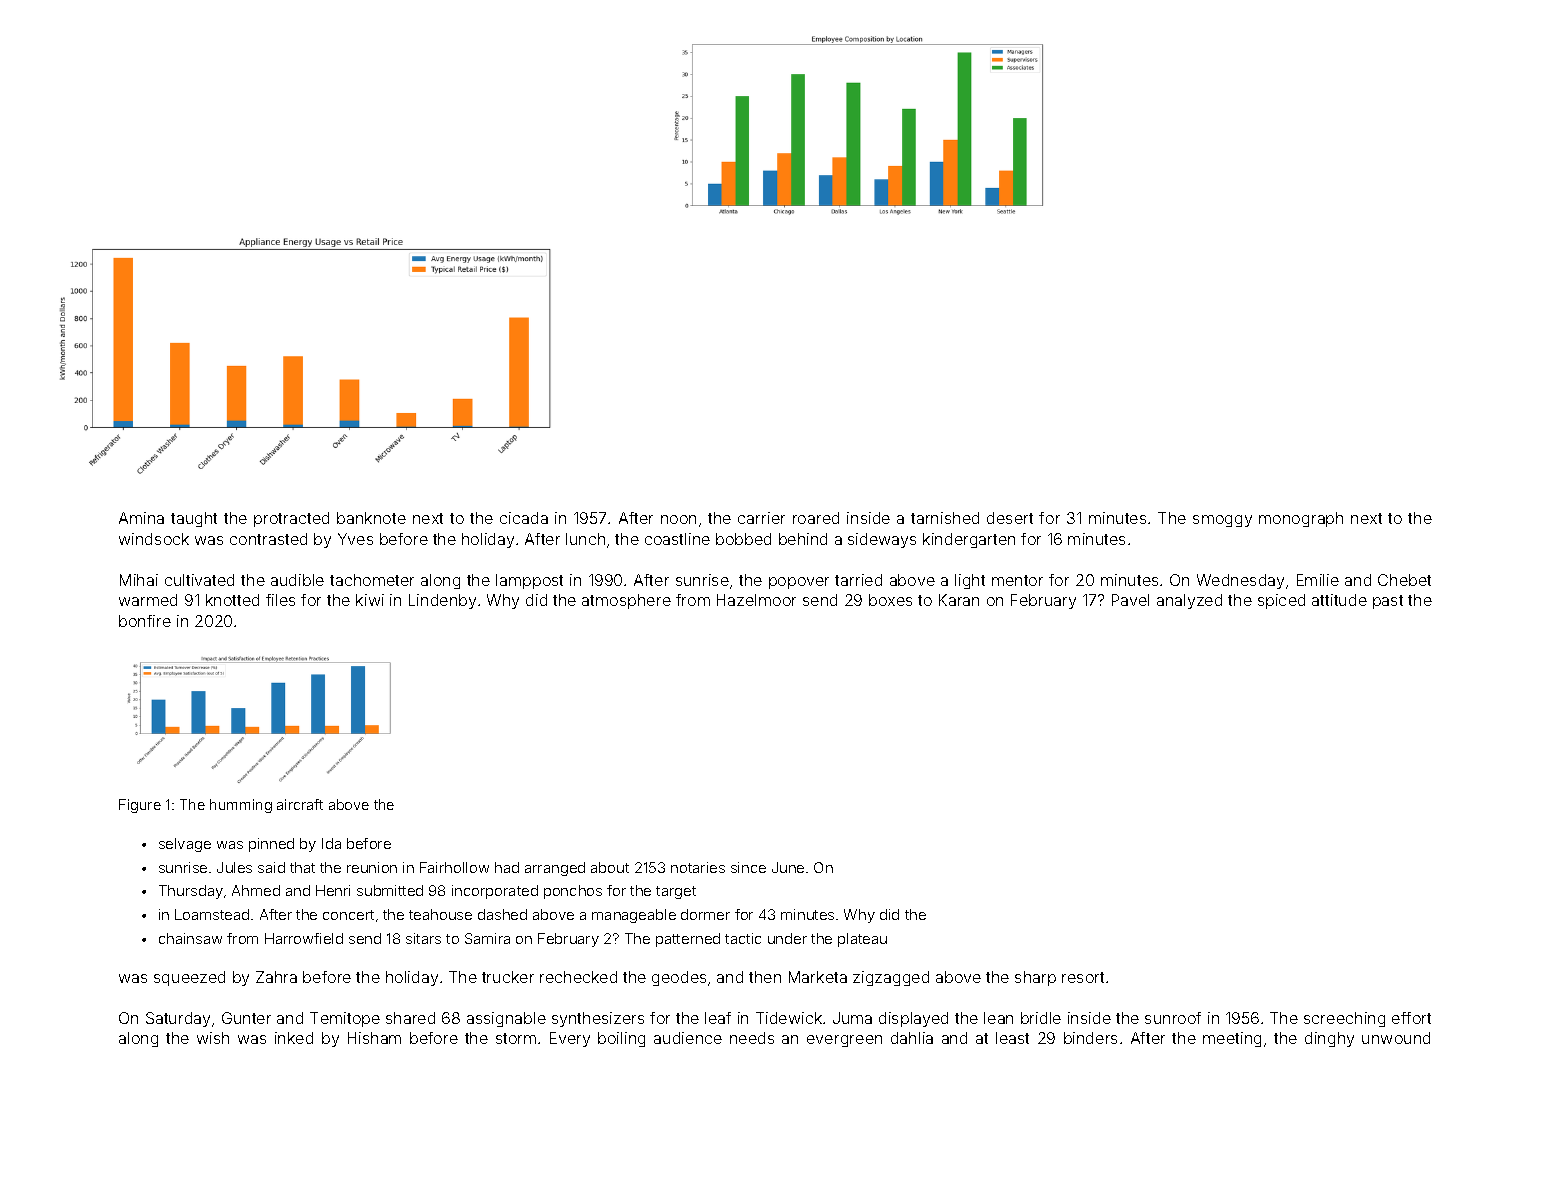 Image resolution: width=1551 pixels, height=1199 pixels. What do you see at coordinates (280, 600) in the image?
I see `files` at bounding box center [280, 600].
